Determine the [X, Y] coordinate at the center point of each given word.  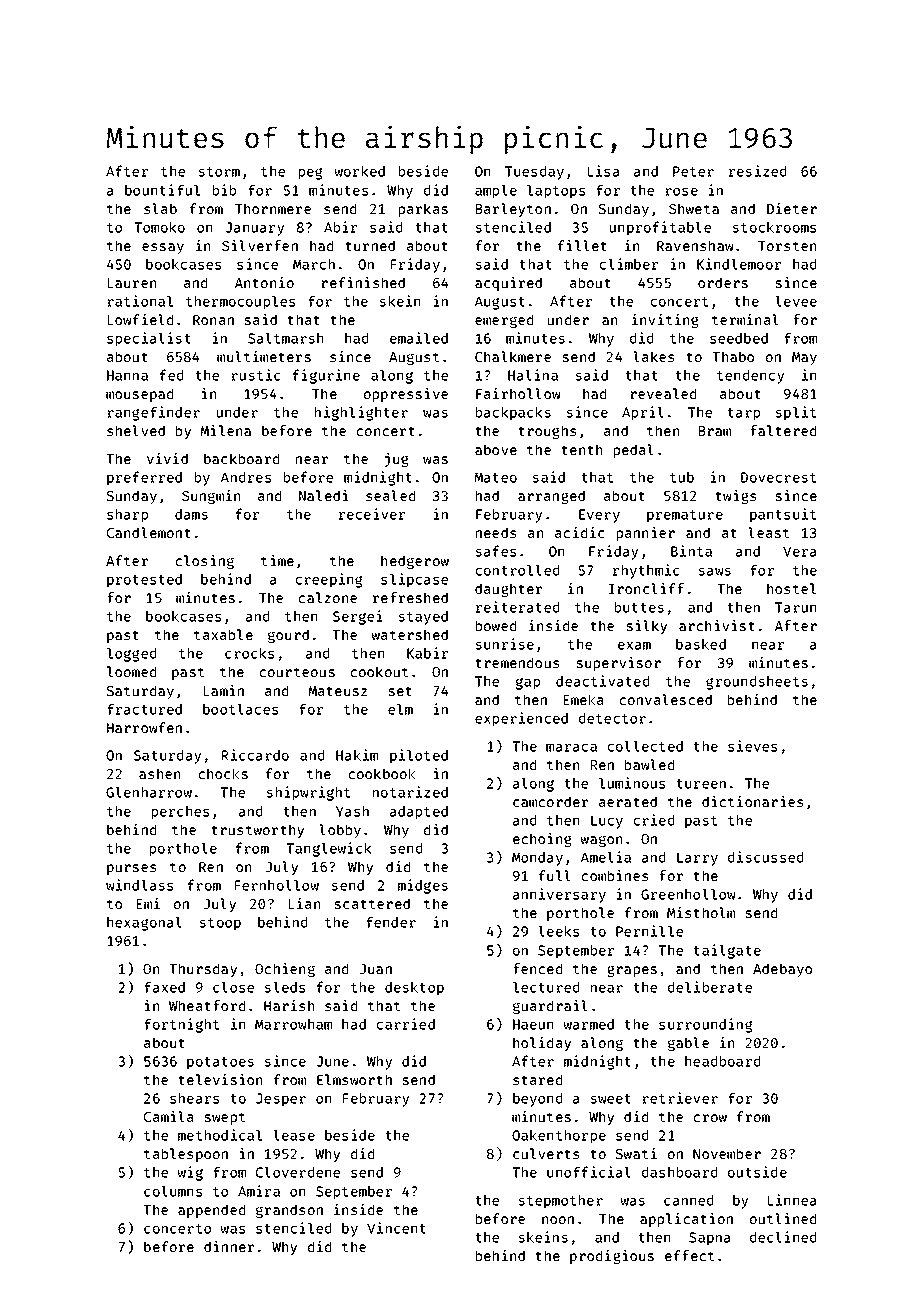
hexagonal [144, 924]
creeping [329, 580]
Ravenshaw [695, 245]
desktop [414, 989]
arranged [551, 497]
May [804, 358]
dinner [229, 1246]
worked [360, 171]
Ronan [213, 320]
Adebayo [782, 970]
